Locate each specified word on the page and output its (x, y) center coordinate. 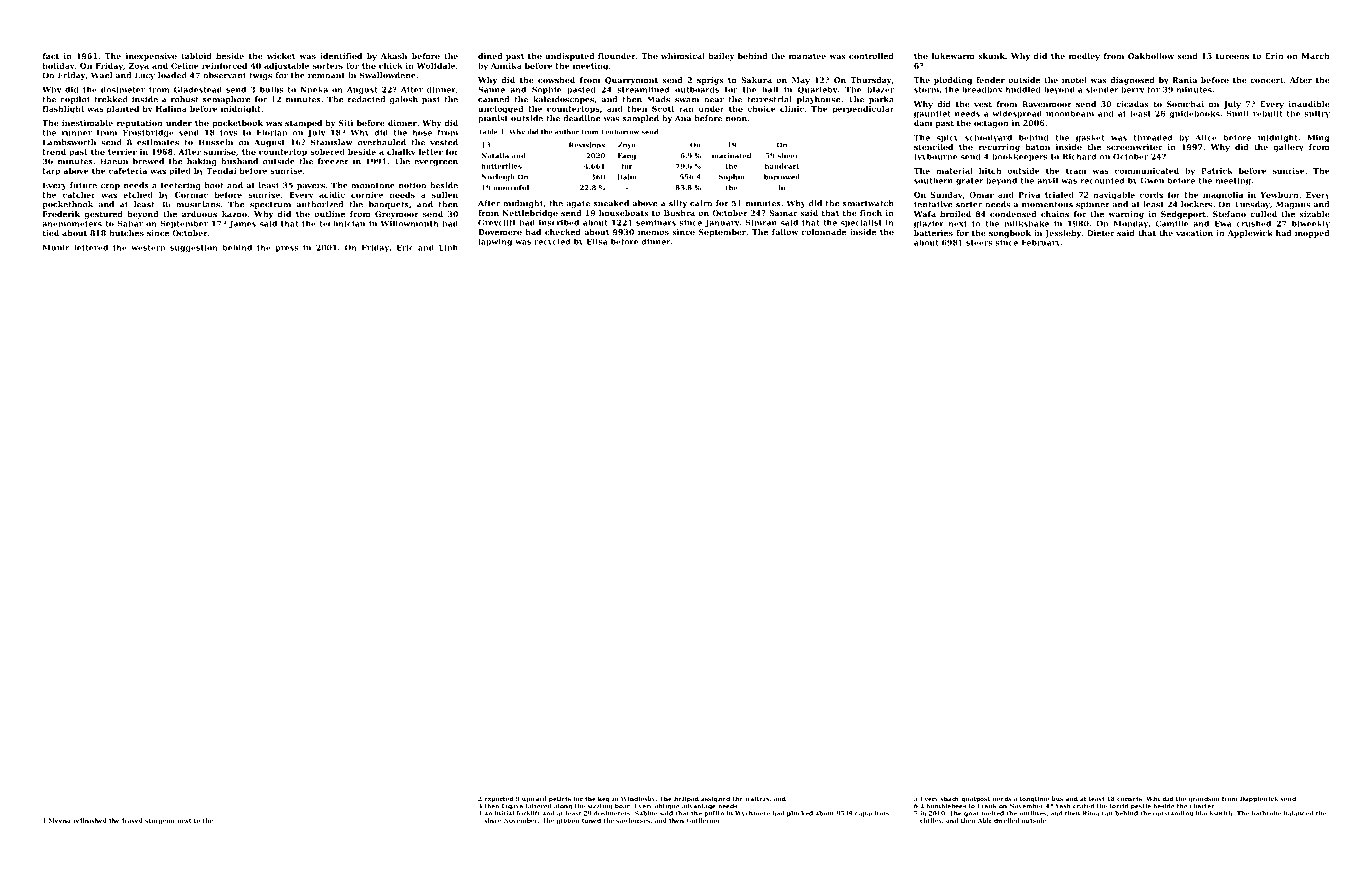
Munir (56, 247)
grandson (1204, 799)
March (1315, 56)
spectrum (270, 205)
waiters (757, 798)
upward (534, 799)
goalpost (976, 799)
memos (653, 233)
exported (498, 799)
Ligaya (512, 807)
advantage (699, 806)
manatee (807, 56)
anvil (1047, 180)
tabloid (196, 56)
